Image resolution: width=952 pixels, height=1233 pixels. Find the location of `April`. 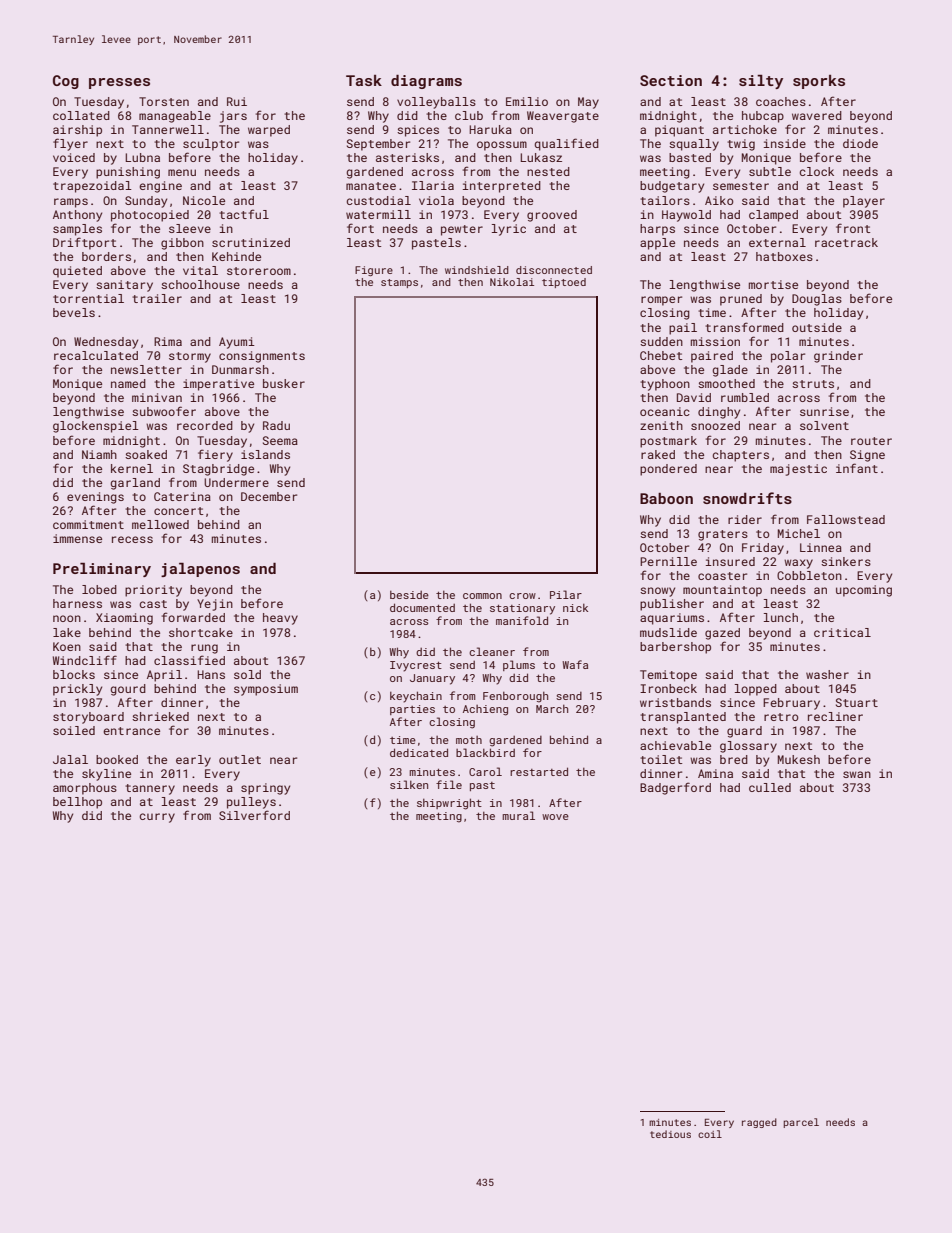

April is located at coordinates (164, 676).
